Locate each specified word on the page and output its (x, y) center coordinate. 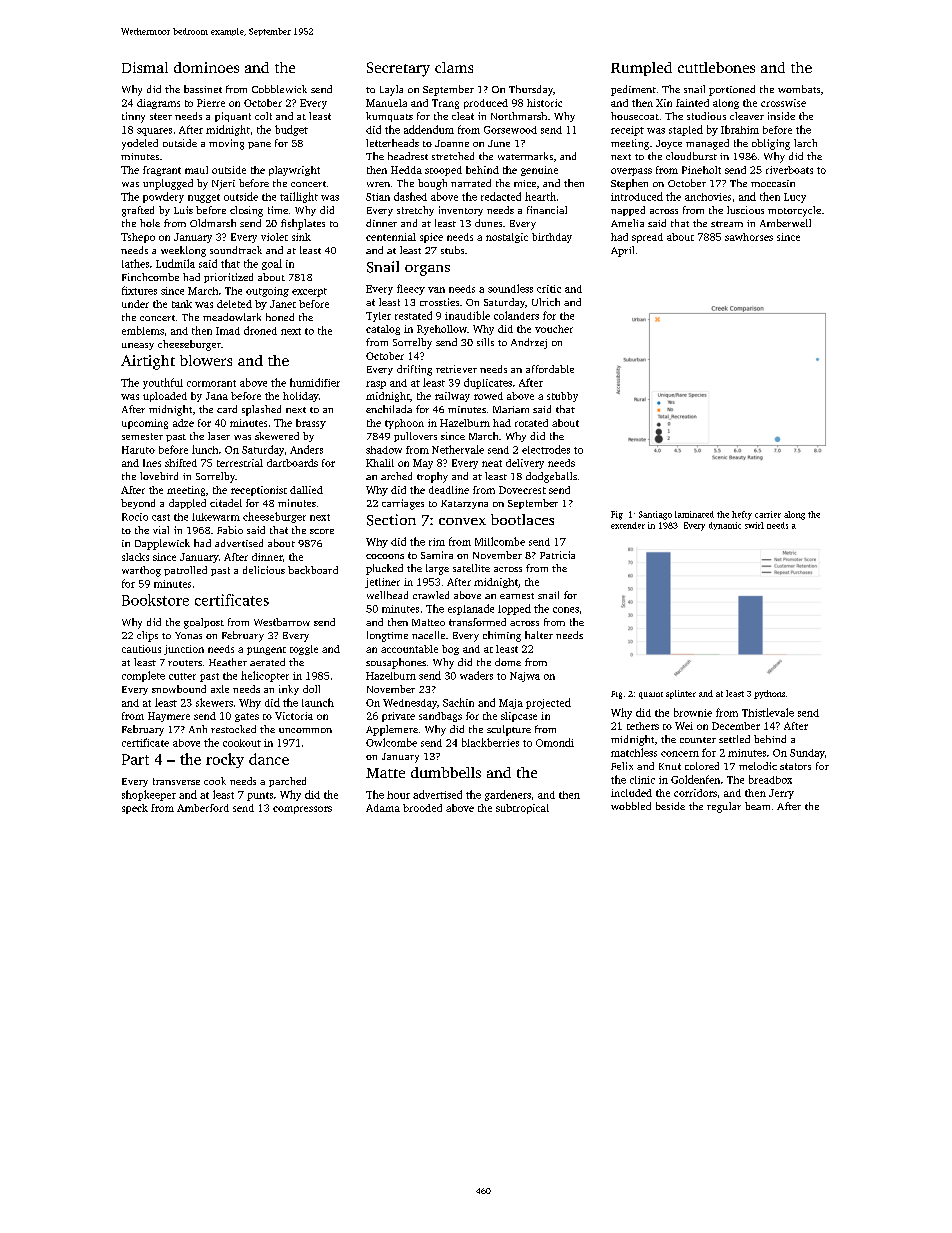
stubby (562, 397)
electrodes (546, 449)
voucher (554, 329)
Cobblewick (279, 89)
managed (707, 144)
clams (454, 67)
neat (492, 463)
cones (566, 610)
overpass (631, 172)
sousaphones (396, 663)
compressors (302, 810)
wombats (799, 89)
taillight (299, 197)
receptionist (259, 491)
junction (184, 650)
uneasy (138, 346)
